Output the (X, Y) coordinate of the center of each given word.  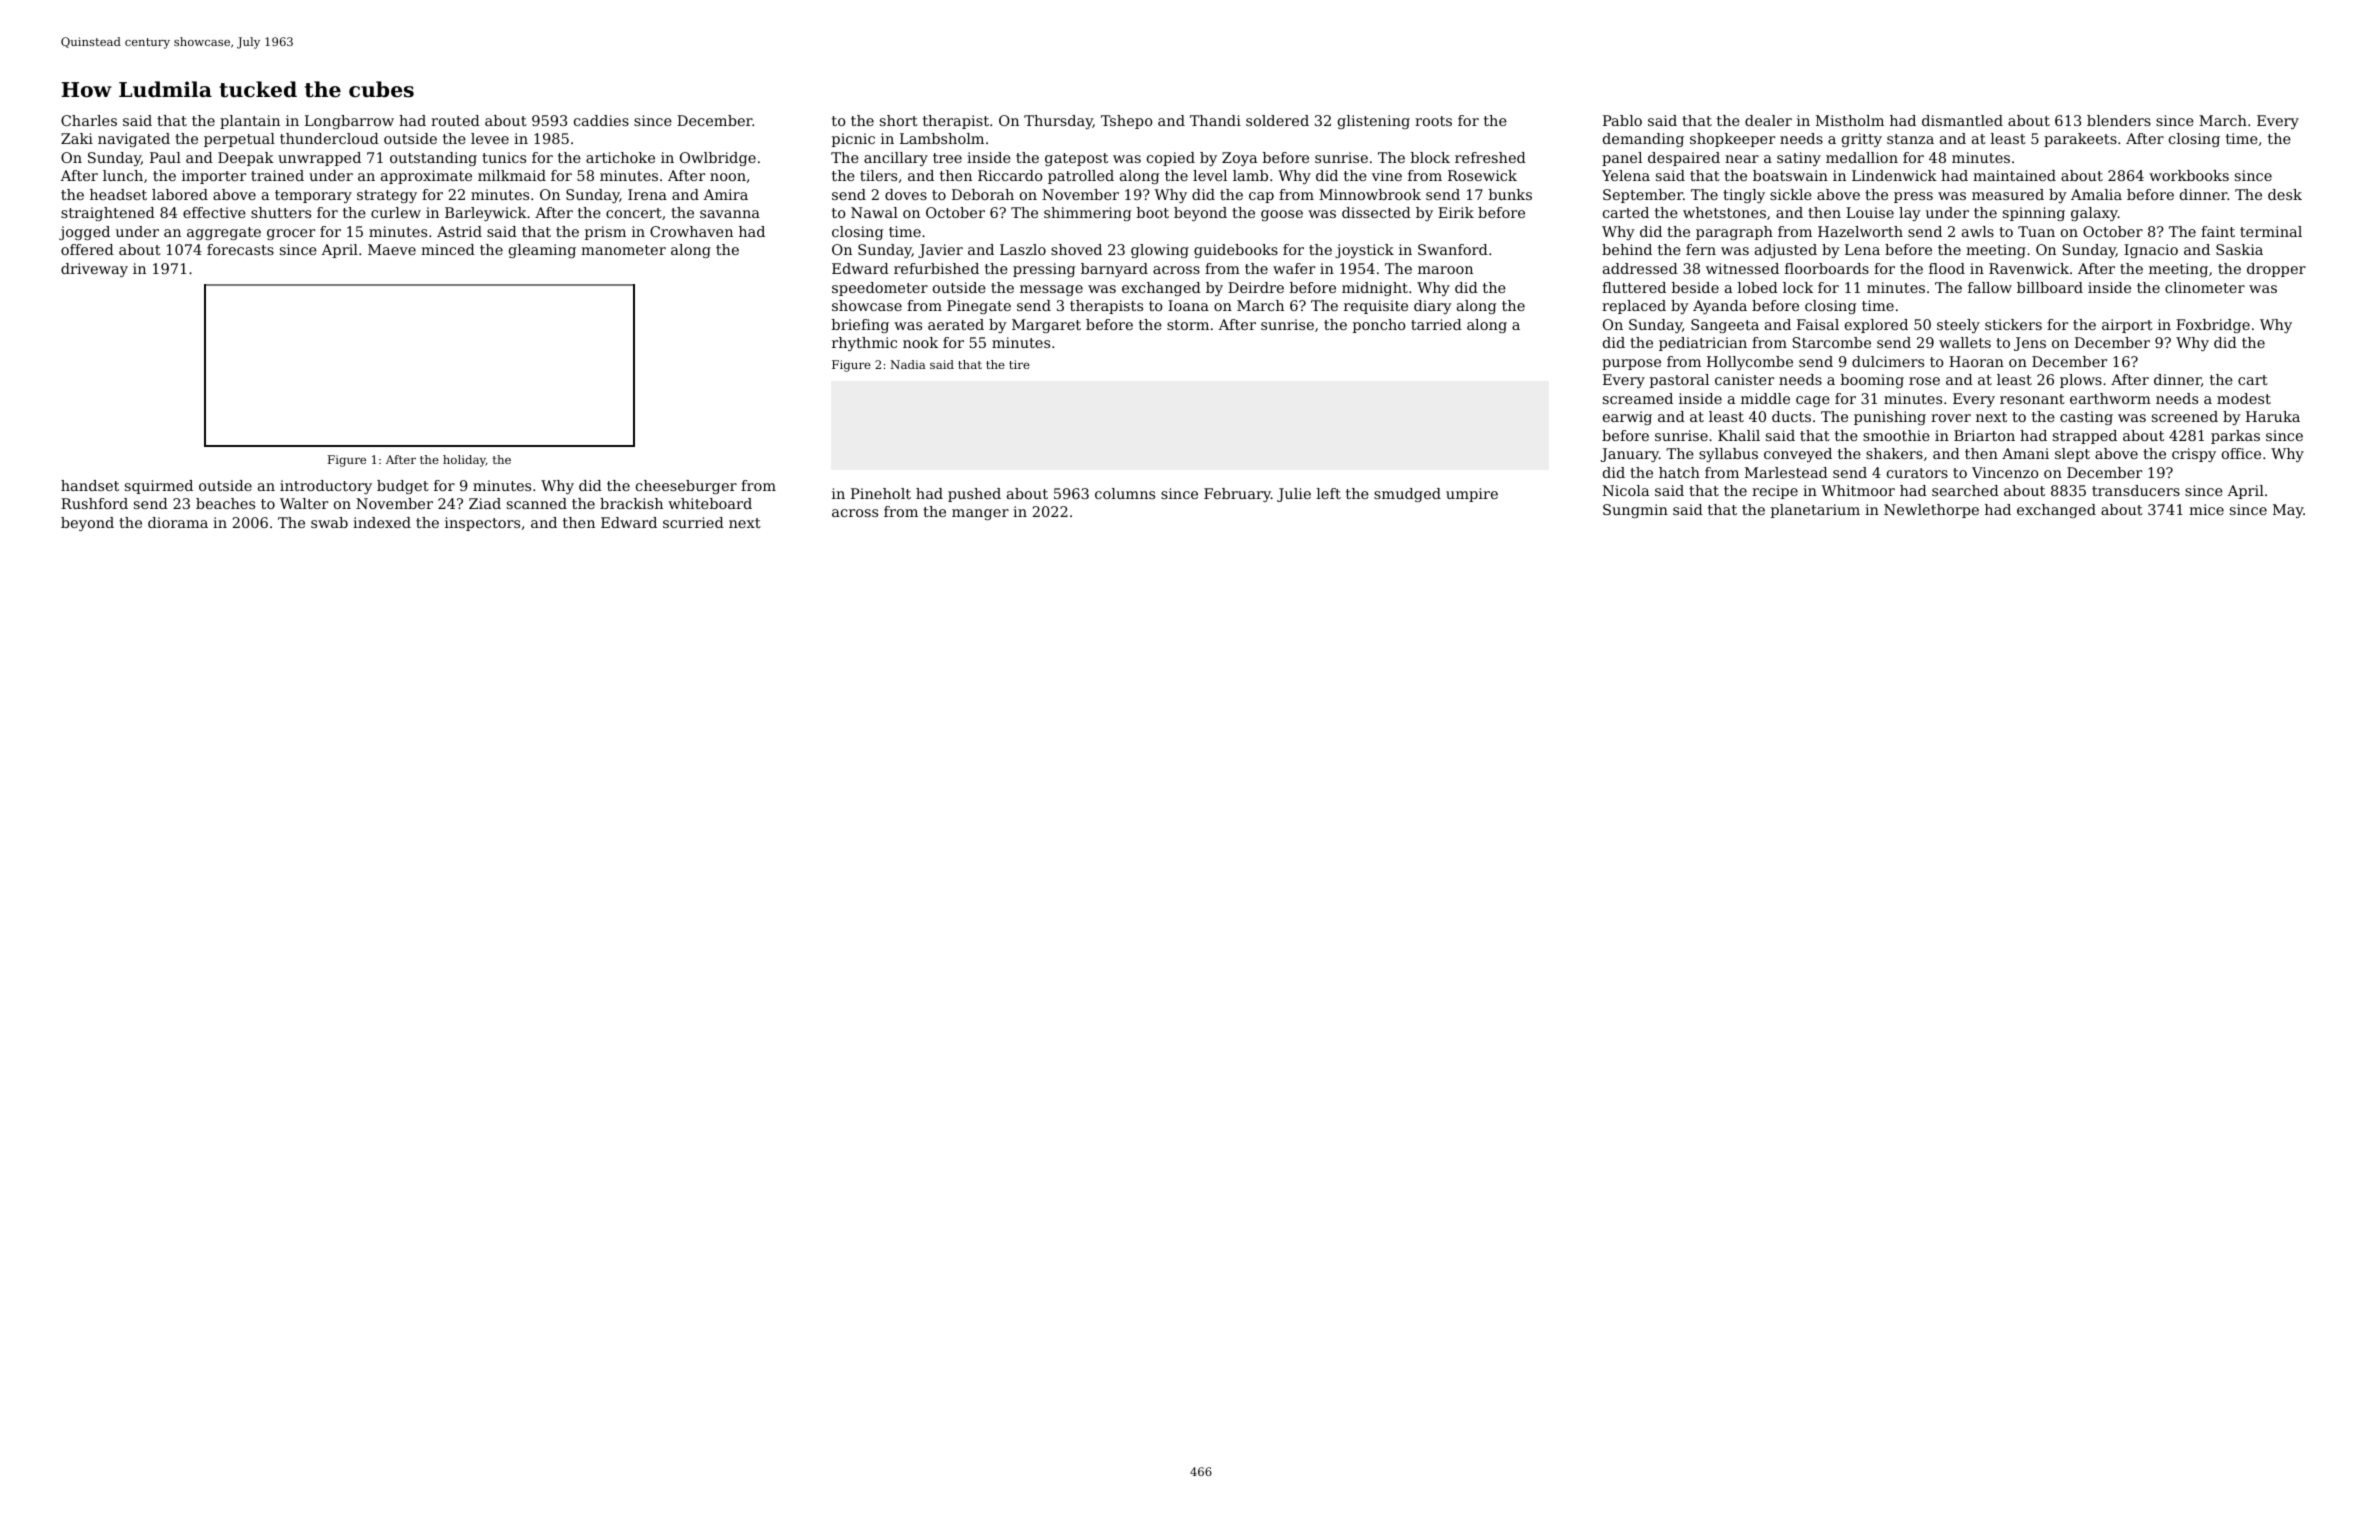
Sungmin (1635, 511)
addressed (1640, 268)
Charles (89, 120)
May (2288, 511)
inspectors (482, 524)
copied (1171, 159)
